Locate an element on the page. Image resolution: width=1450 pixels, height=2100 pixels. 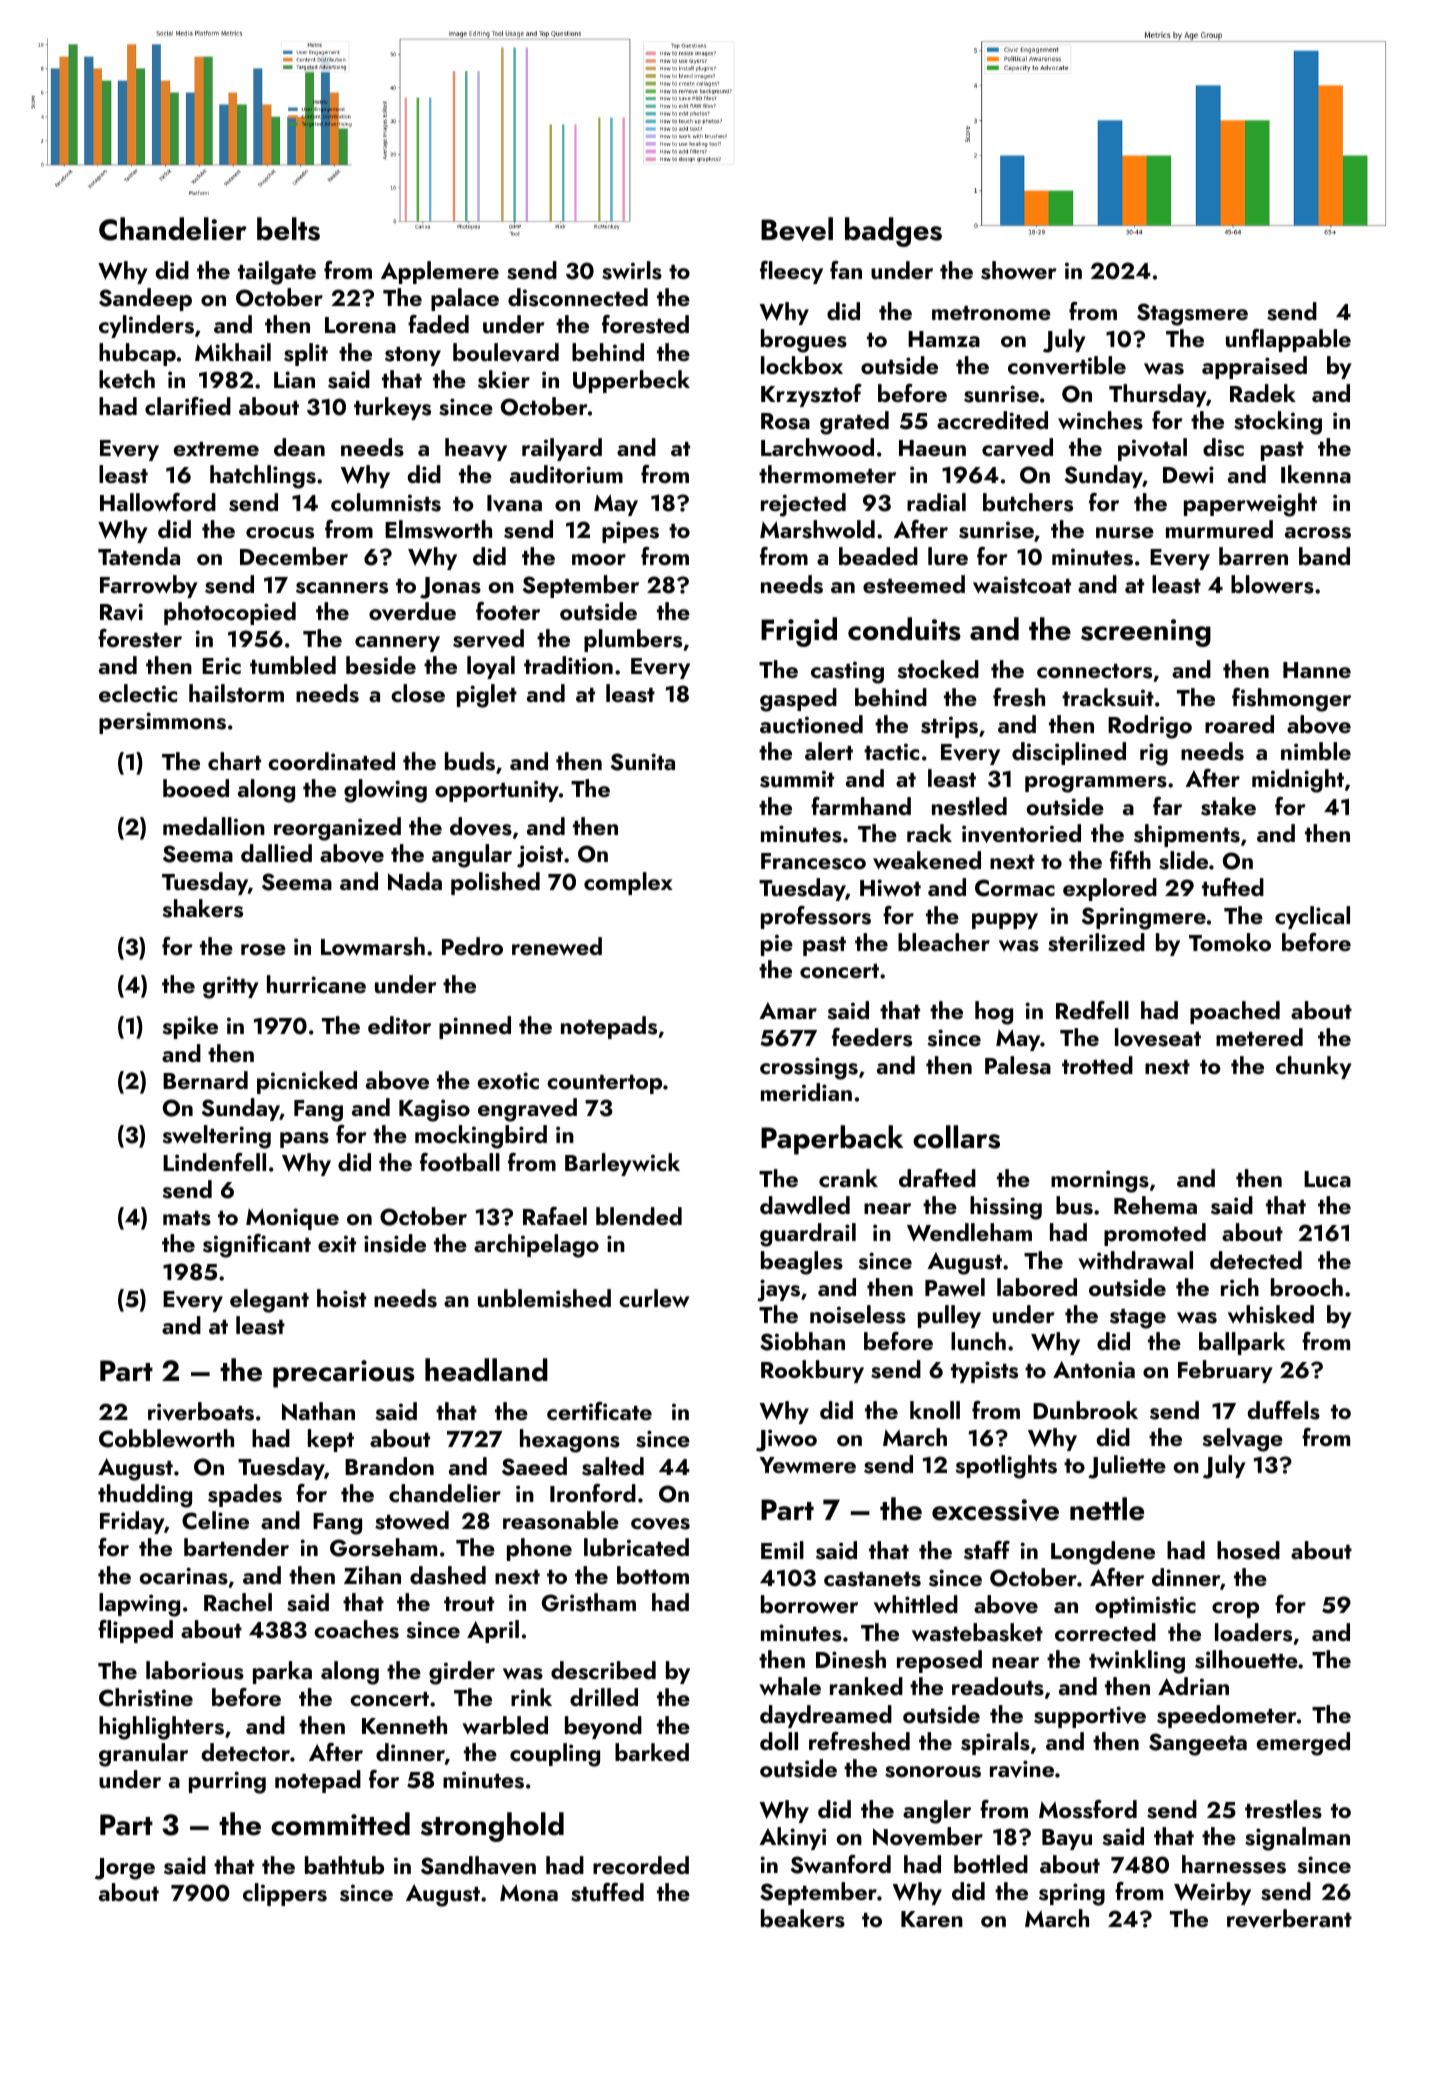
moor is located at coordinates (599, 559).
